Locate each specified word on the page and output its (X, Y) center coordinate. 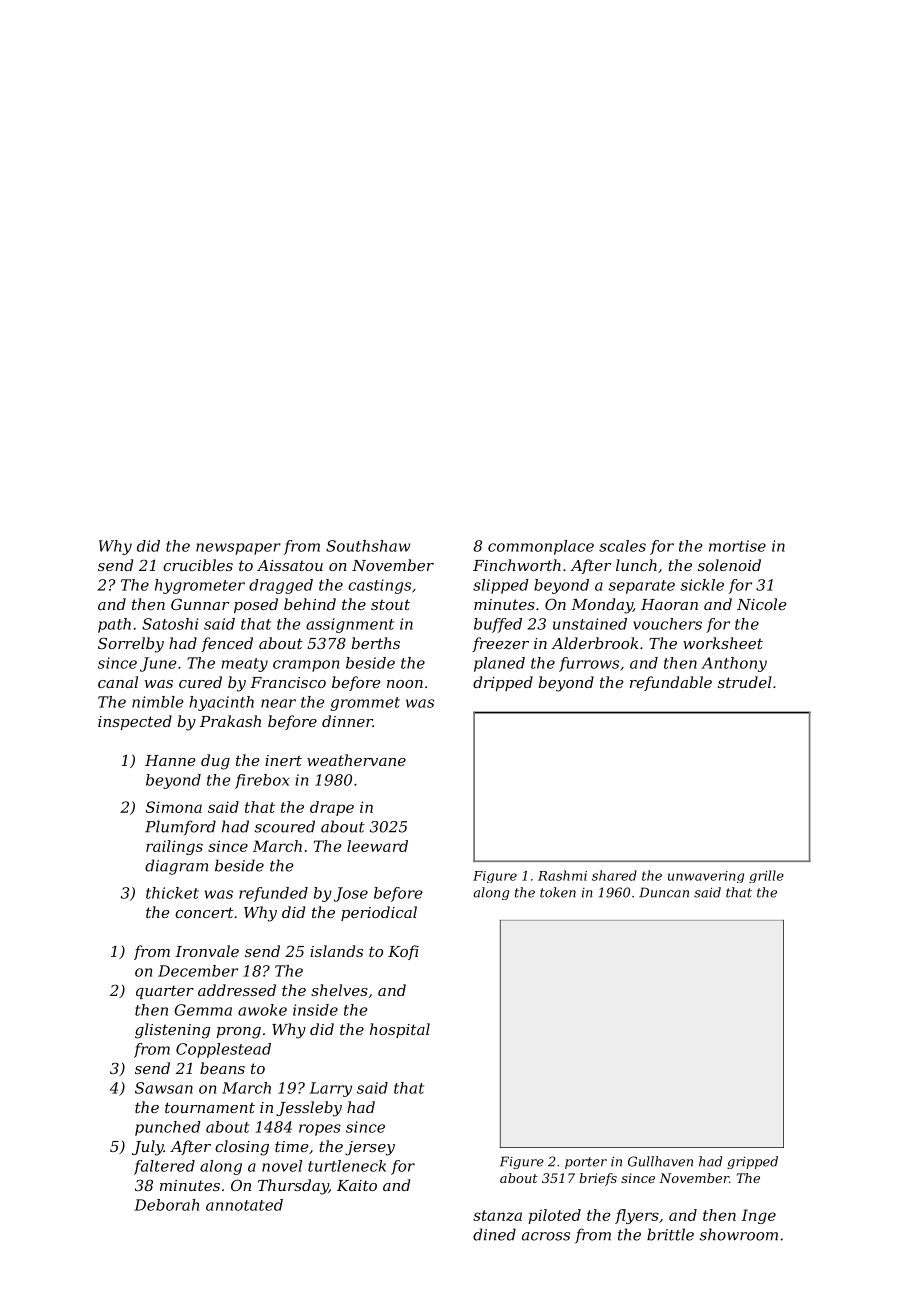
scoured (285, 826)
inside (315, 1010)
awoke (262, 1010)
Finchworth (517, 565)
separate (642, 587)
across (546, 1236)
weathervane (356, 760)
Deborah (166, 1205)
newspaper (238, 549)
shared (614, 875)
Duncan (664, 892)
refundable (671, 683)
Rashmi (562, 875)
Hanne (170, 760)
